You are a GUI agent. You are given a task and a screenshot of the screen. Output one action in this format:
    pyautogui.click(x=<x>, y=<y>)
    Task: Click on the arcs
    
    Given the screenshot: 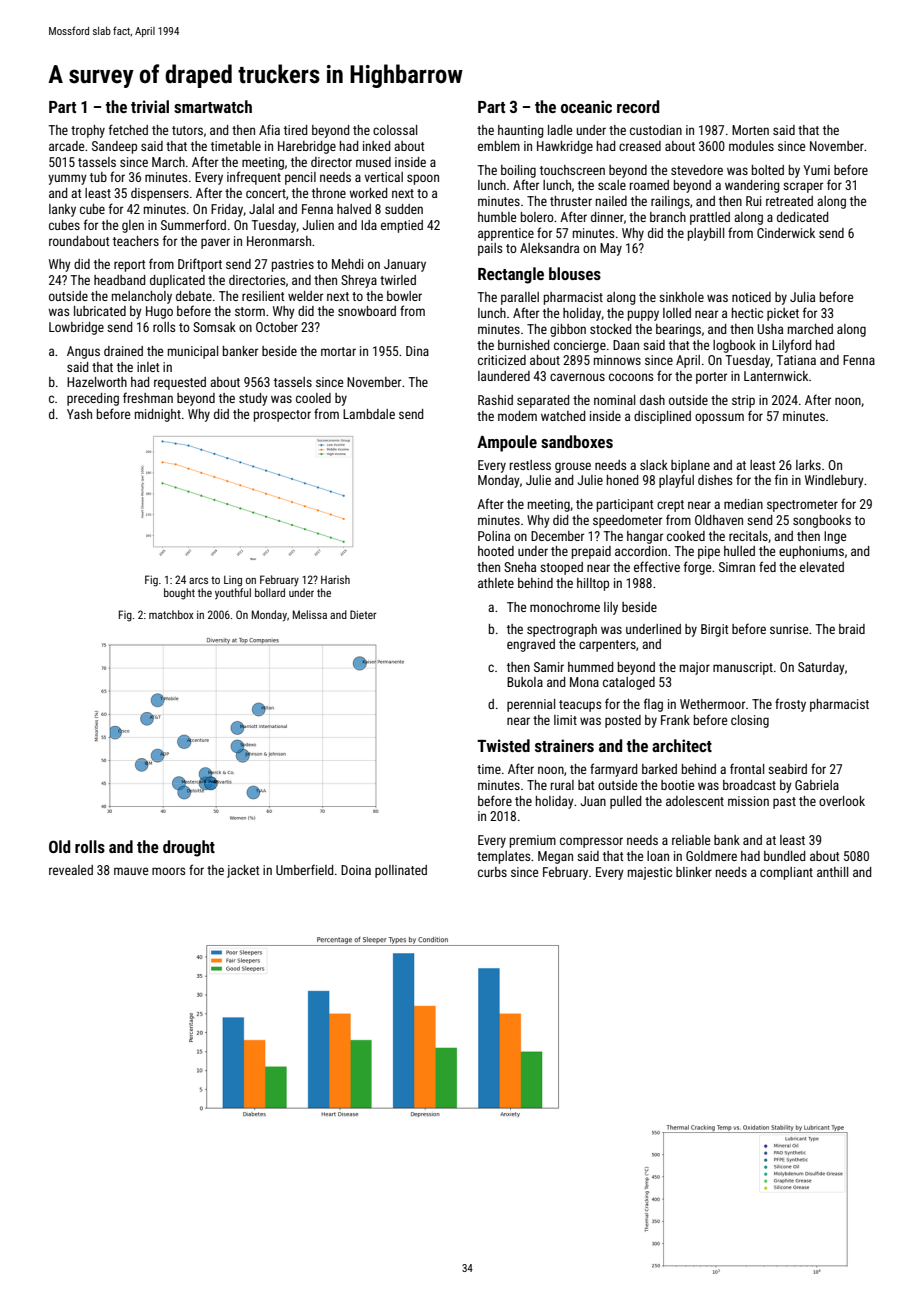 What is the action you would take?
    pyautogui.click(x=198, y=581)
